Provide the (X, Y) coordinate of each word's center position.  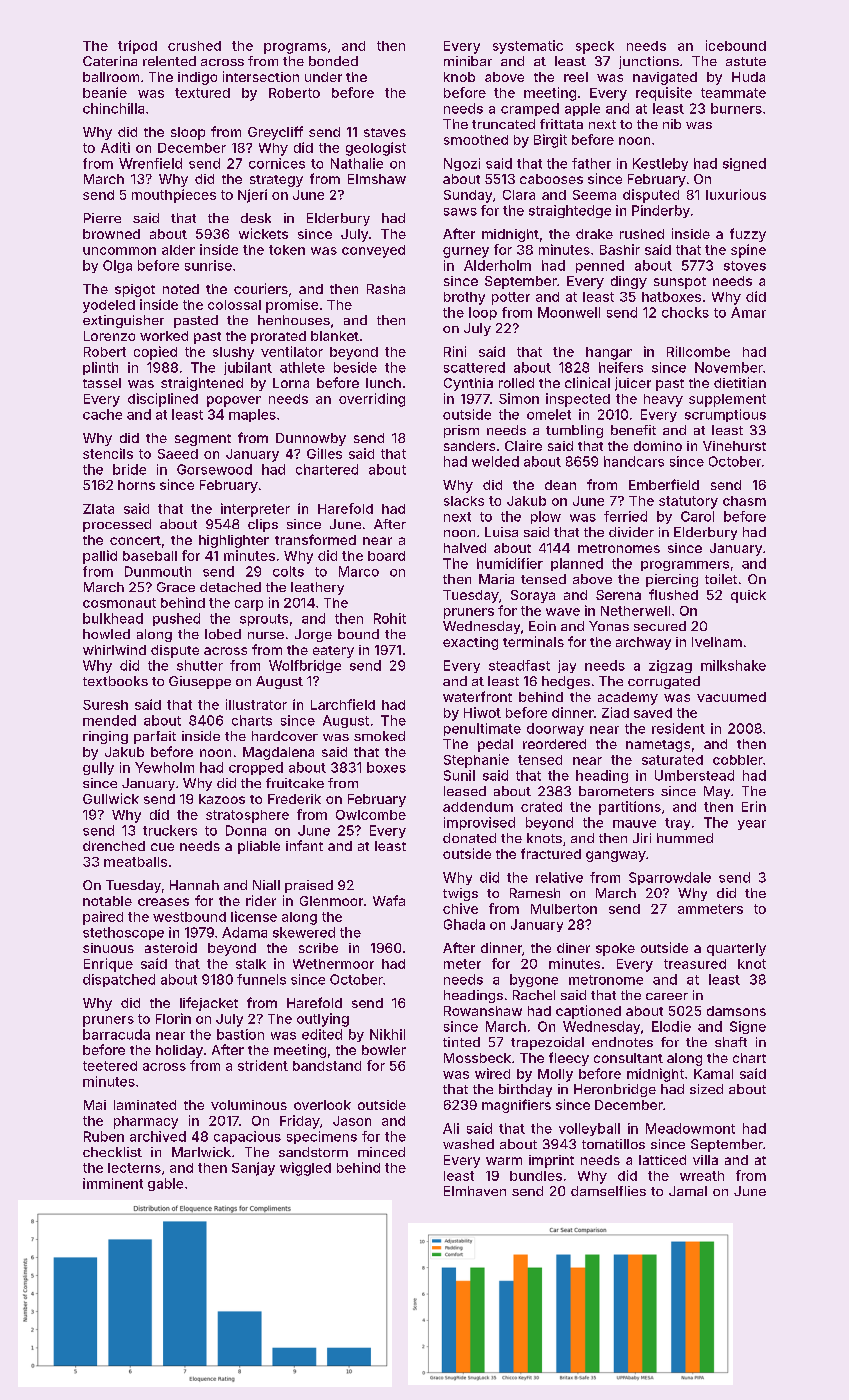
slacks (464, 501)
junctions (649, 62)
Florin (173, 1018)
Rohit (390, 618)
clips (263, 525)
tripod (137, 47)
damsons (736, 1011)
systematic (528, 47)
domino (658, 446)
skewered (304, 932)
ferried (625, 516)
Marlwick (201, 1152)
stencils (108, 453)
